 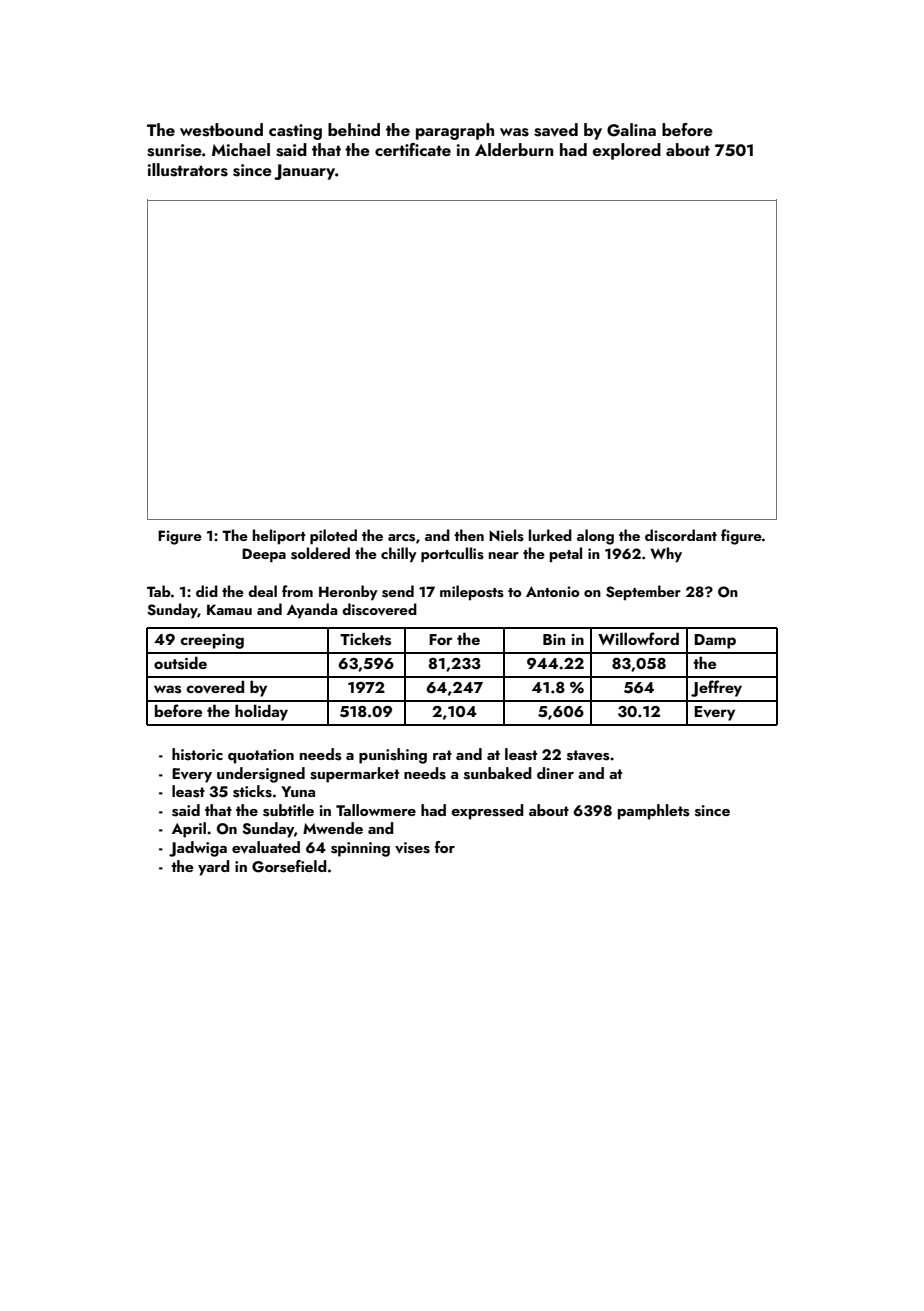 What do you see at coordinates (631, 130) in the image?
I see `Galina` at bounding box center [631, 130].
